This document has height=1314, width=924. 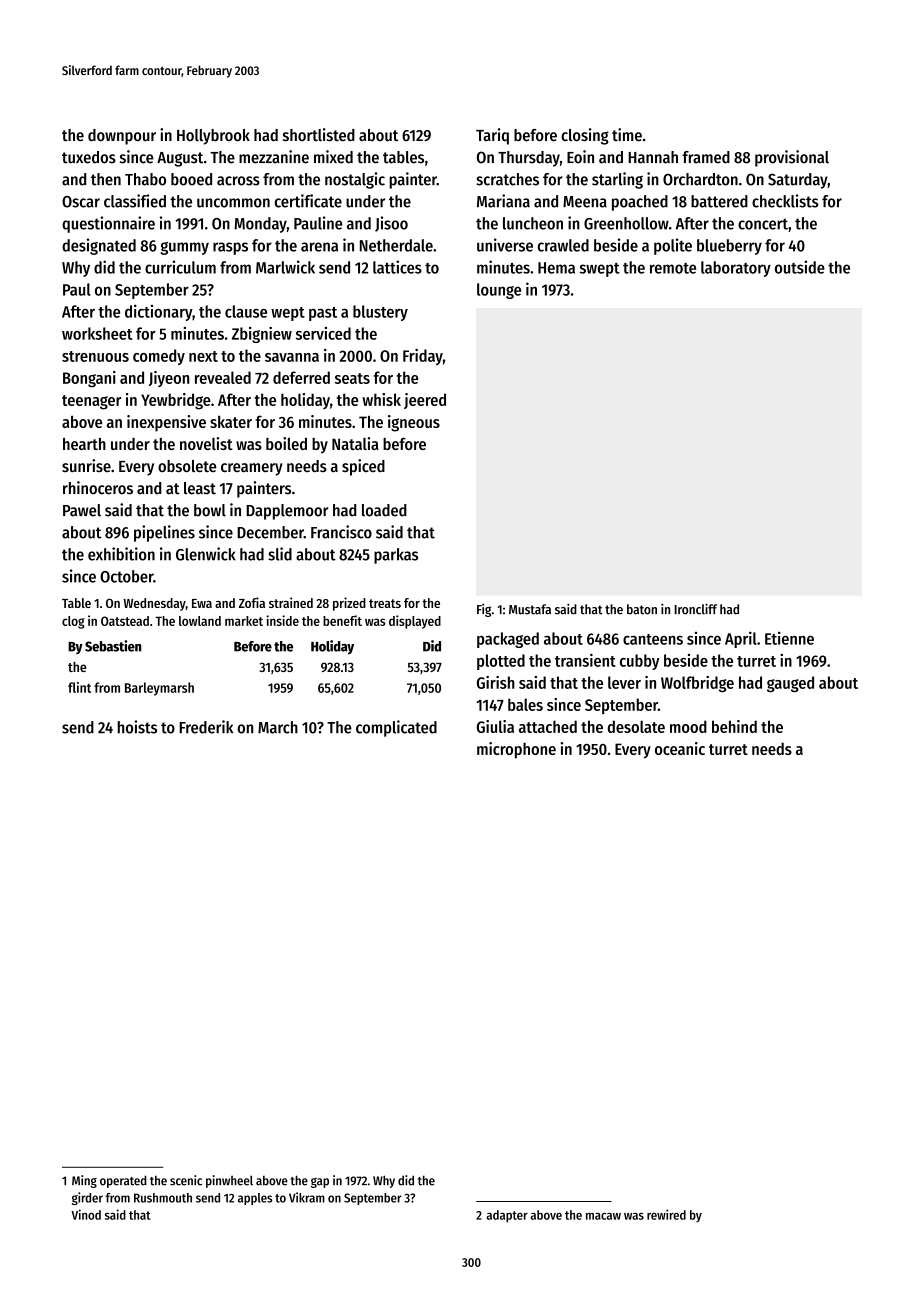 What do you see at coordinates (516, 750) in the document?
I see `microphone` at bounding box center [516, 750].
